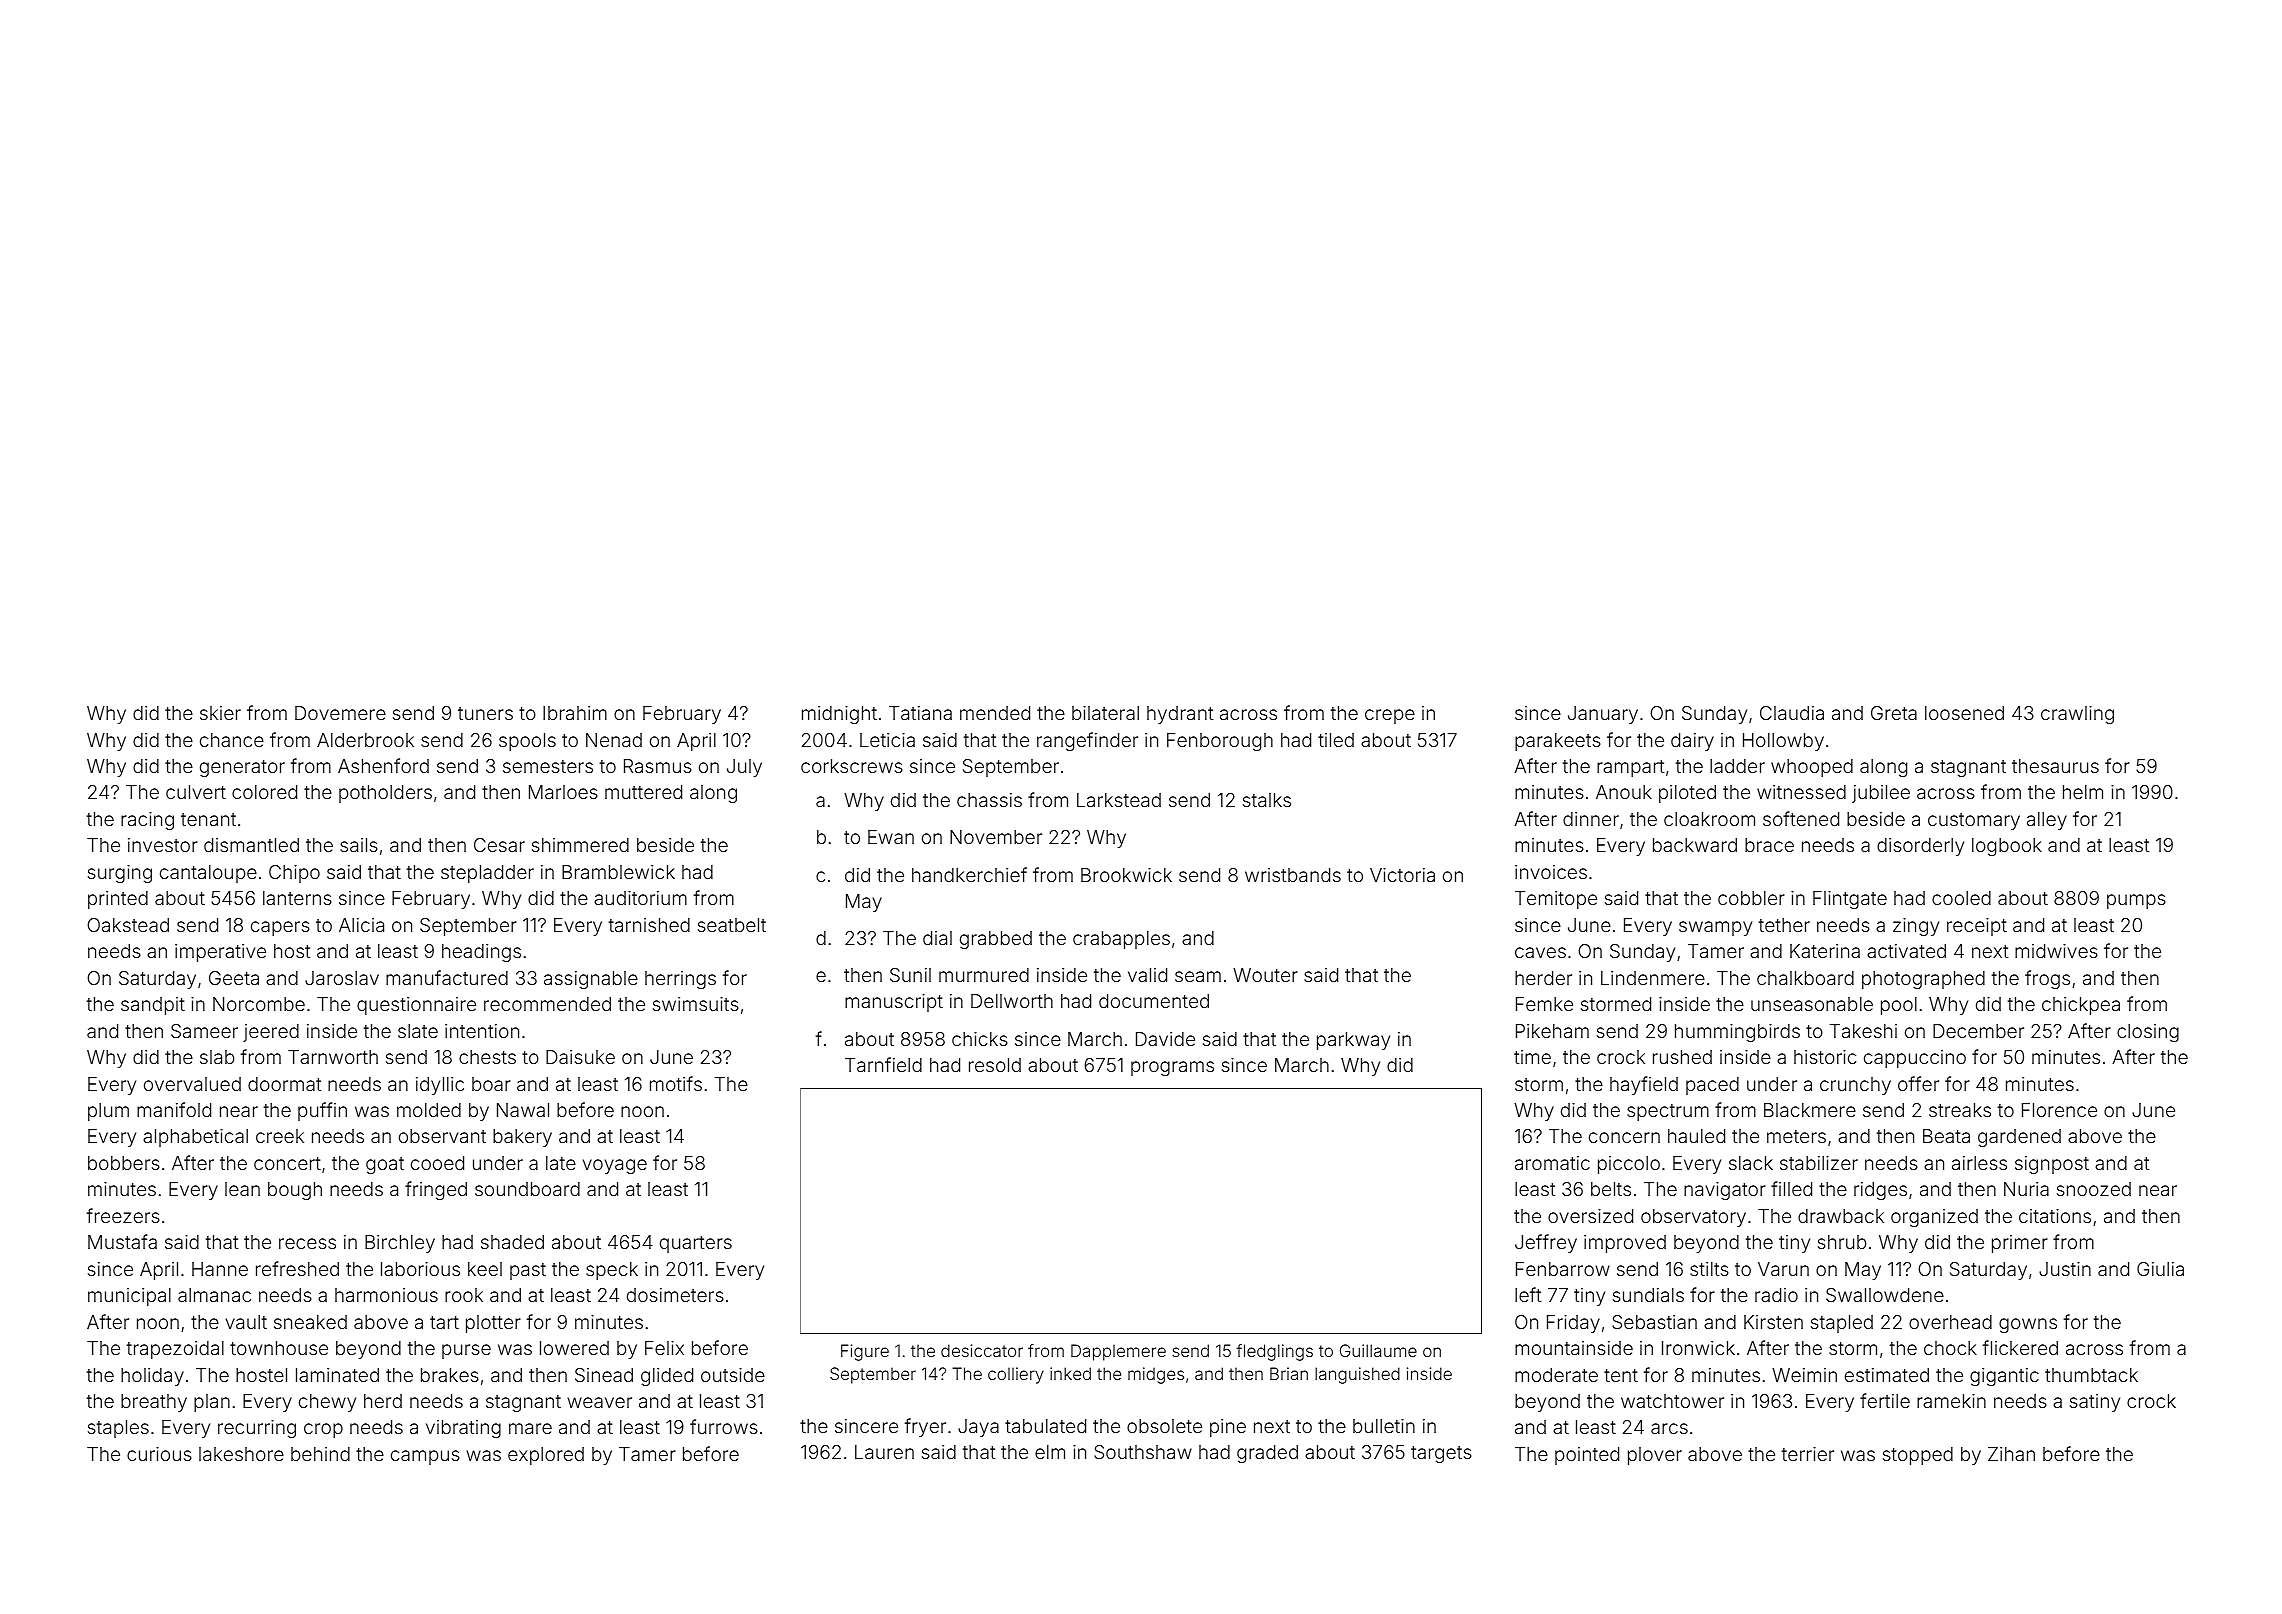 This screenshot has height=1614, width=2282. I want to click on oversized, so click(1590, 1216).
